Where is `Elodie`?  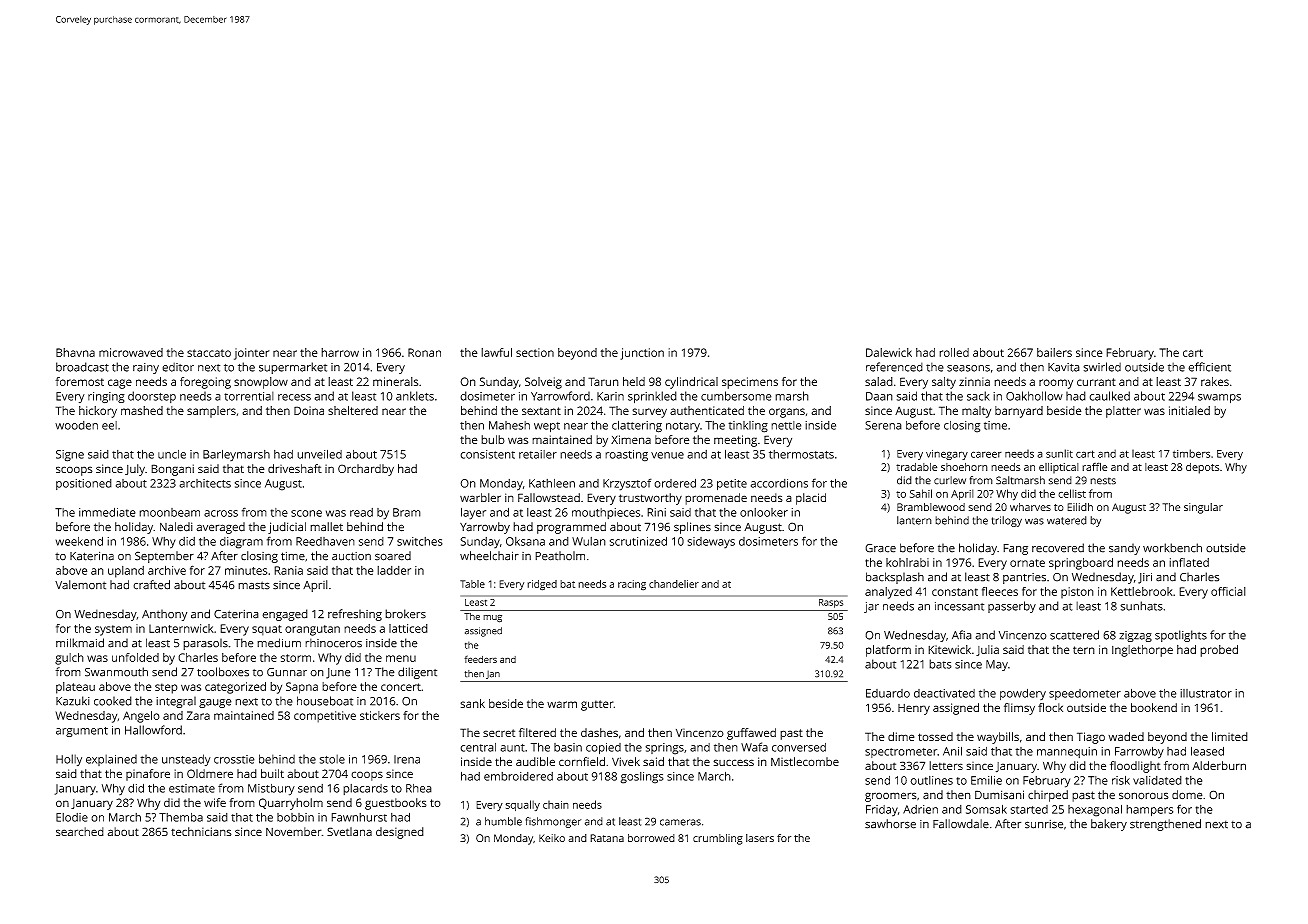
Elodie is located at coordinates (72, 817).
